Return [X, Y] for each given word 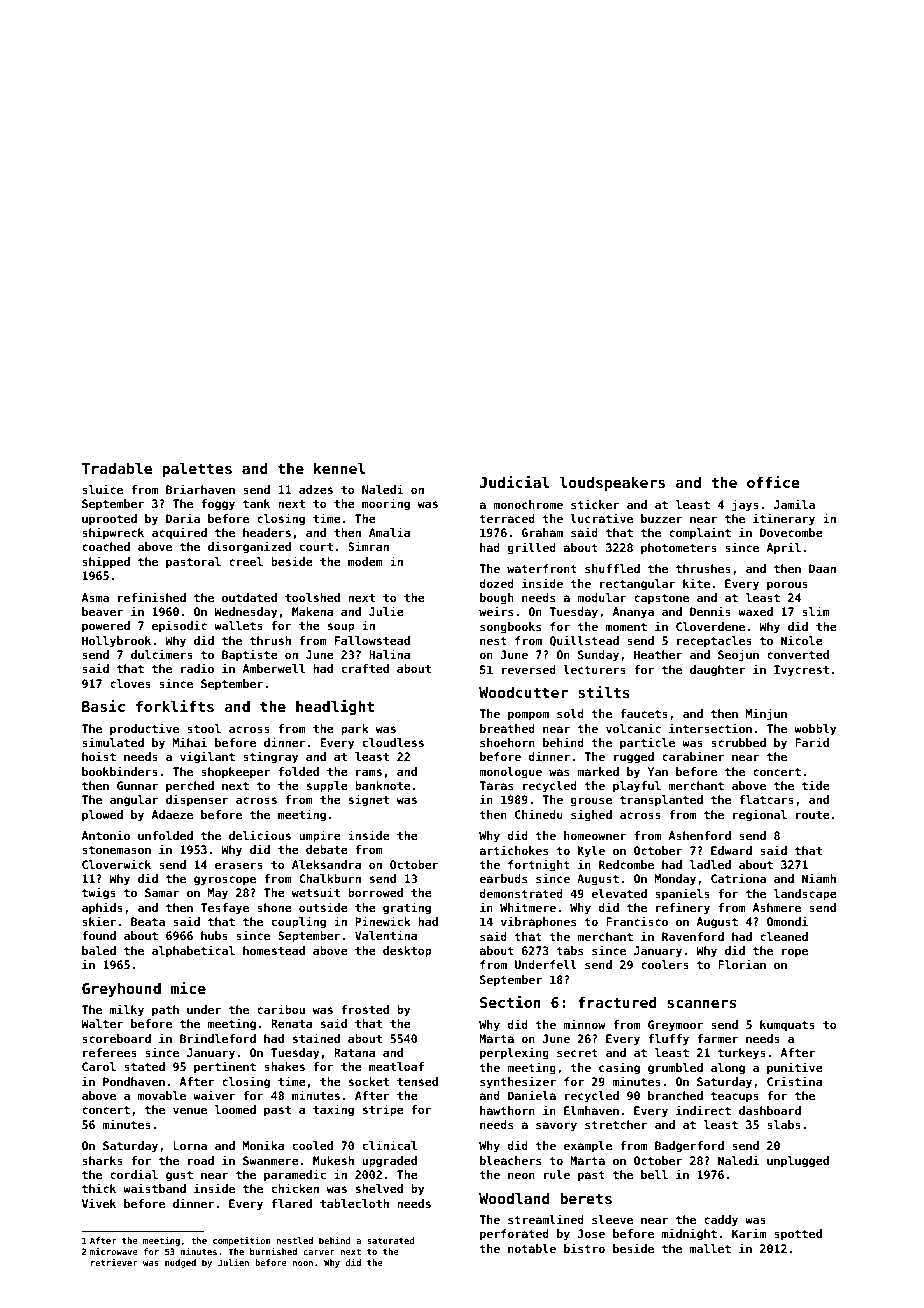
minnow [584, 1024]
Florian [742, 964]
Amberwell [274, 668]
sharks [102, 1160]
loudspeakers [612, 483]
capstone [661, 599]
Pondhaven [134, 1081]
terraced [507, 518]
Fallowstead [372, 640]
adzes [316, 489]
